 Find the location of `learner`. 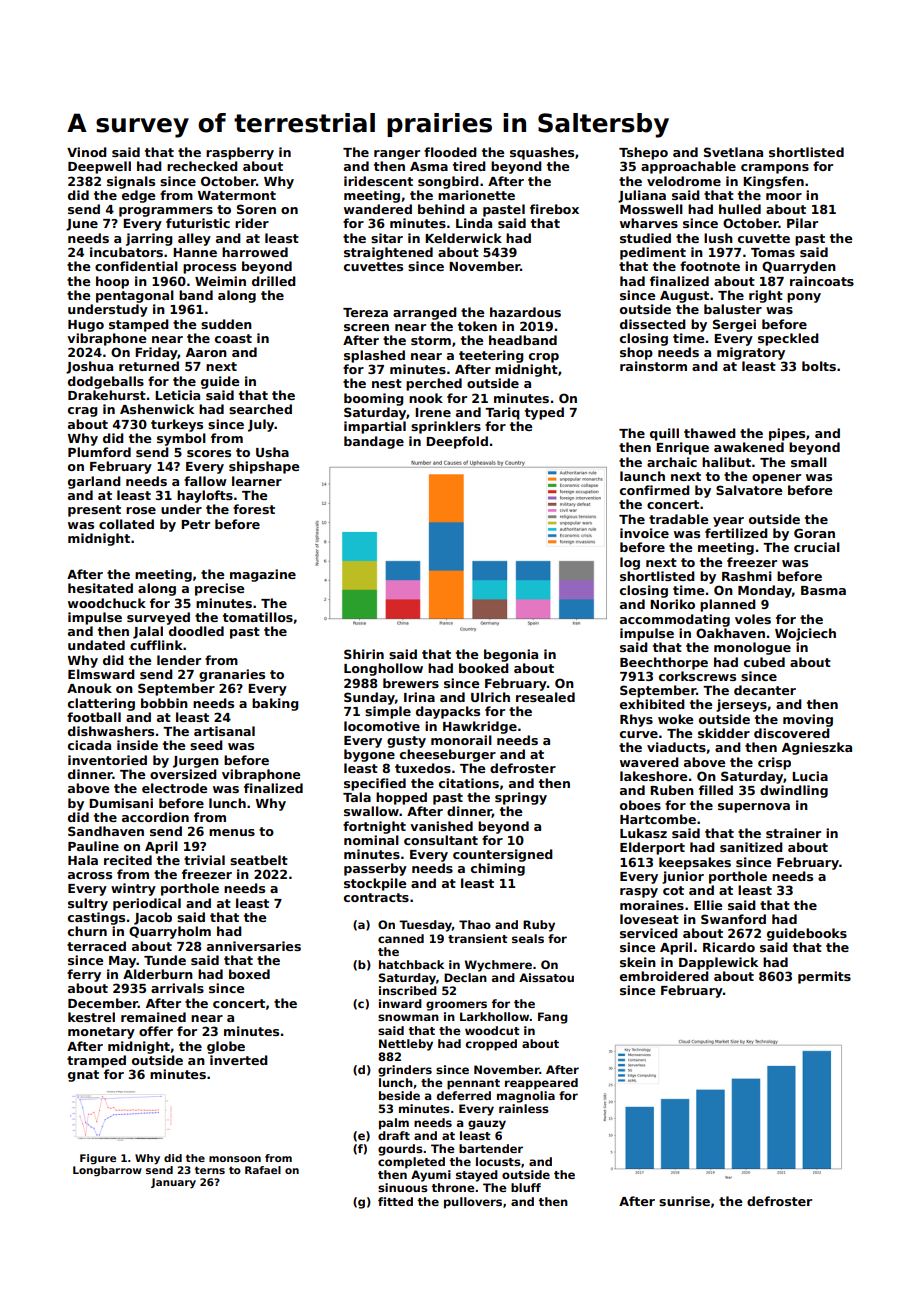

learner is located at coordinates (257, 481).
